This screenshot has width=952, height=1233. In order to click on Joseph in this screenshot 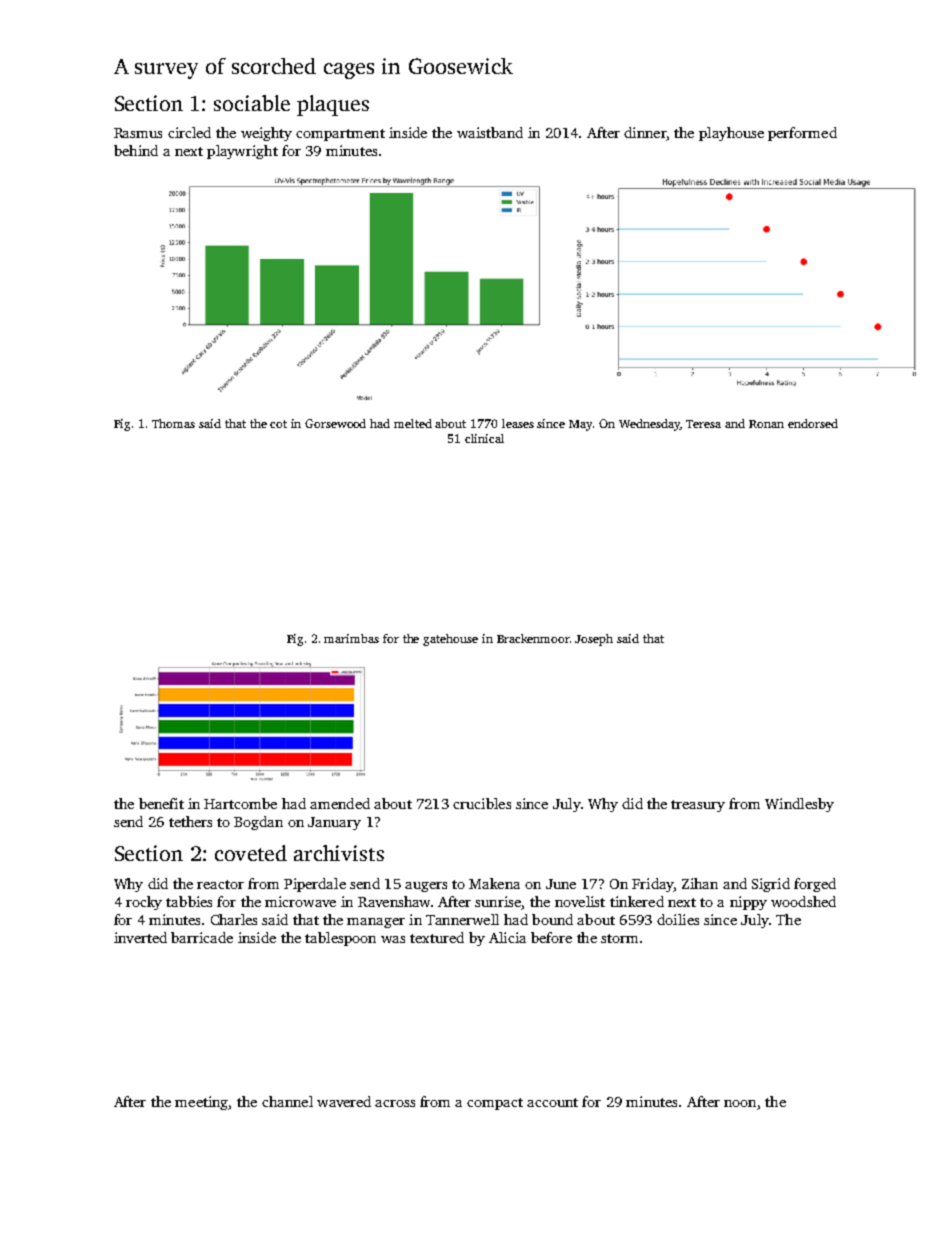, I will do `click(594, 640)`.
